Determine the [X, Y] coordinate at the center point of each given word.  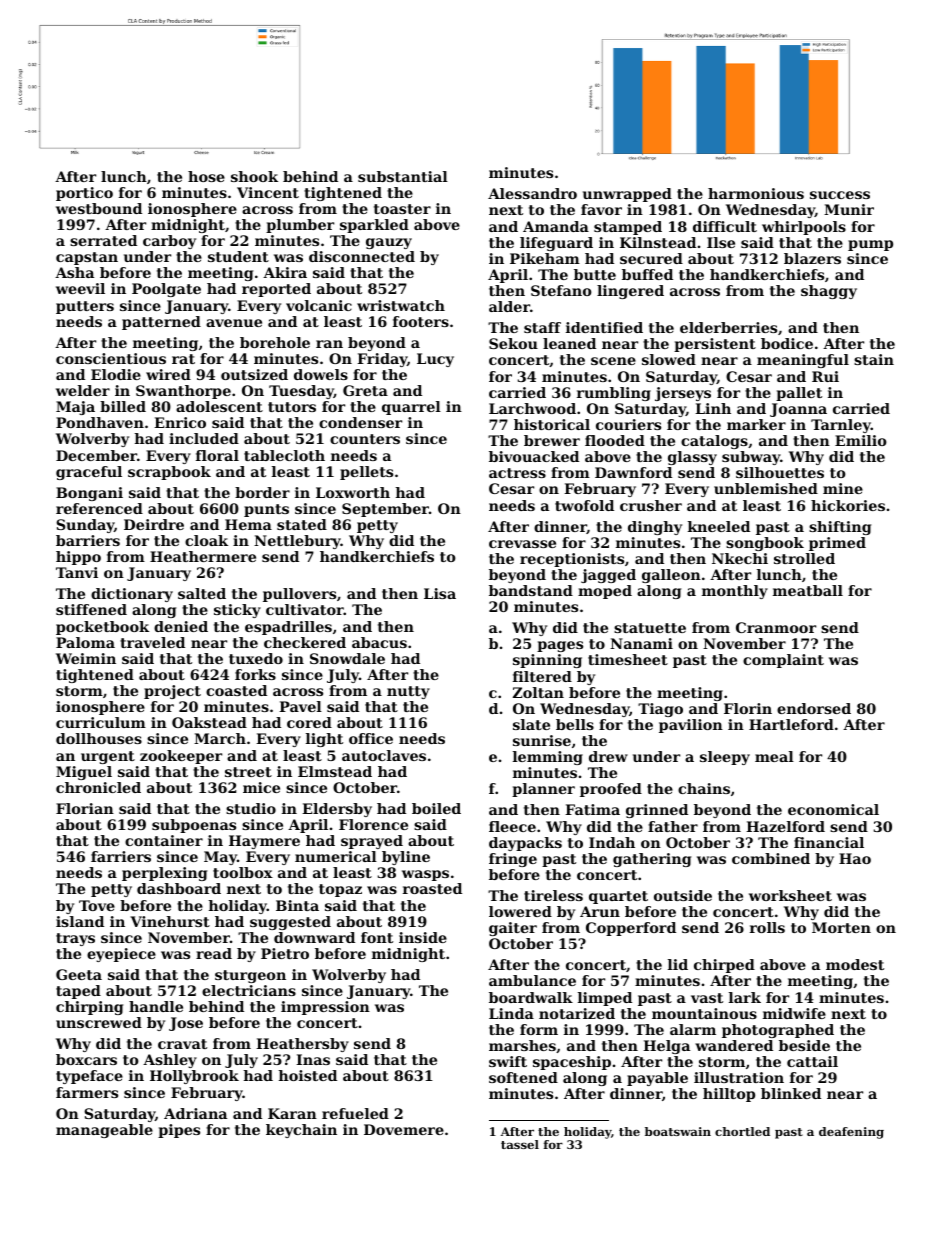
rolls [767, 927]
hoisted [307, 1075]
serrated [103, 240]
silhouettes [780, 472]
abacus [379, 642]
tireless [553, 895]
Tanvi [77, 572]
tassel [520, 1144]
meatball [808, 590]
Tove [97, 905]
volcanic [319, 305]
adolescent [219, 406]
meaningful [803, 361]
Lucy [435, 360]
